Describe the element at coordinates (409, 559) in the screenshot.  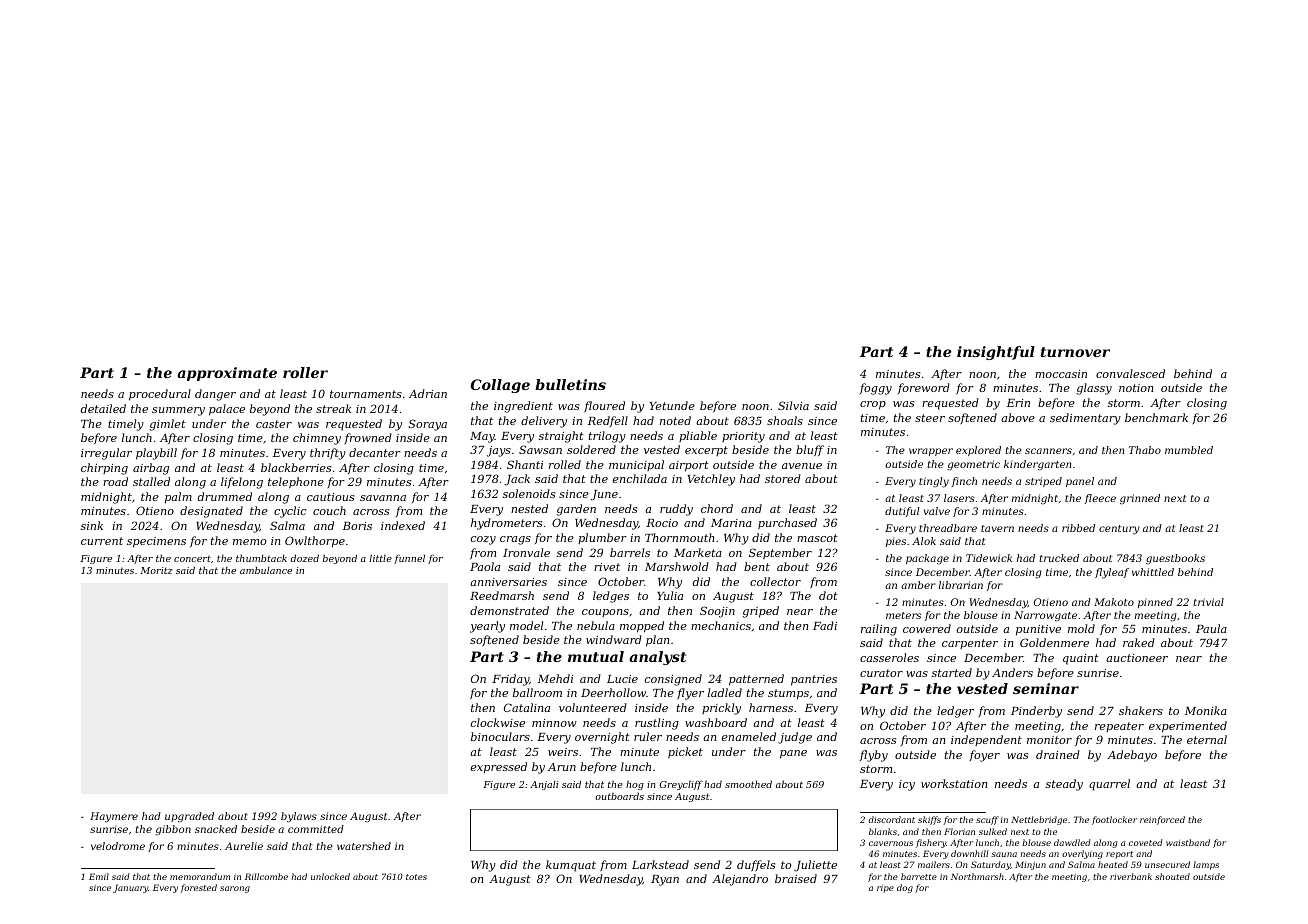
I see `funnel` at that location.
